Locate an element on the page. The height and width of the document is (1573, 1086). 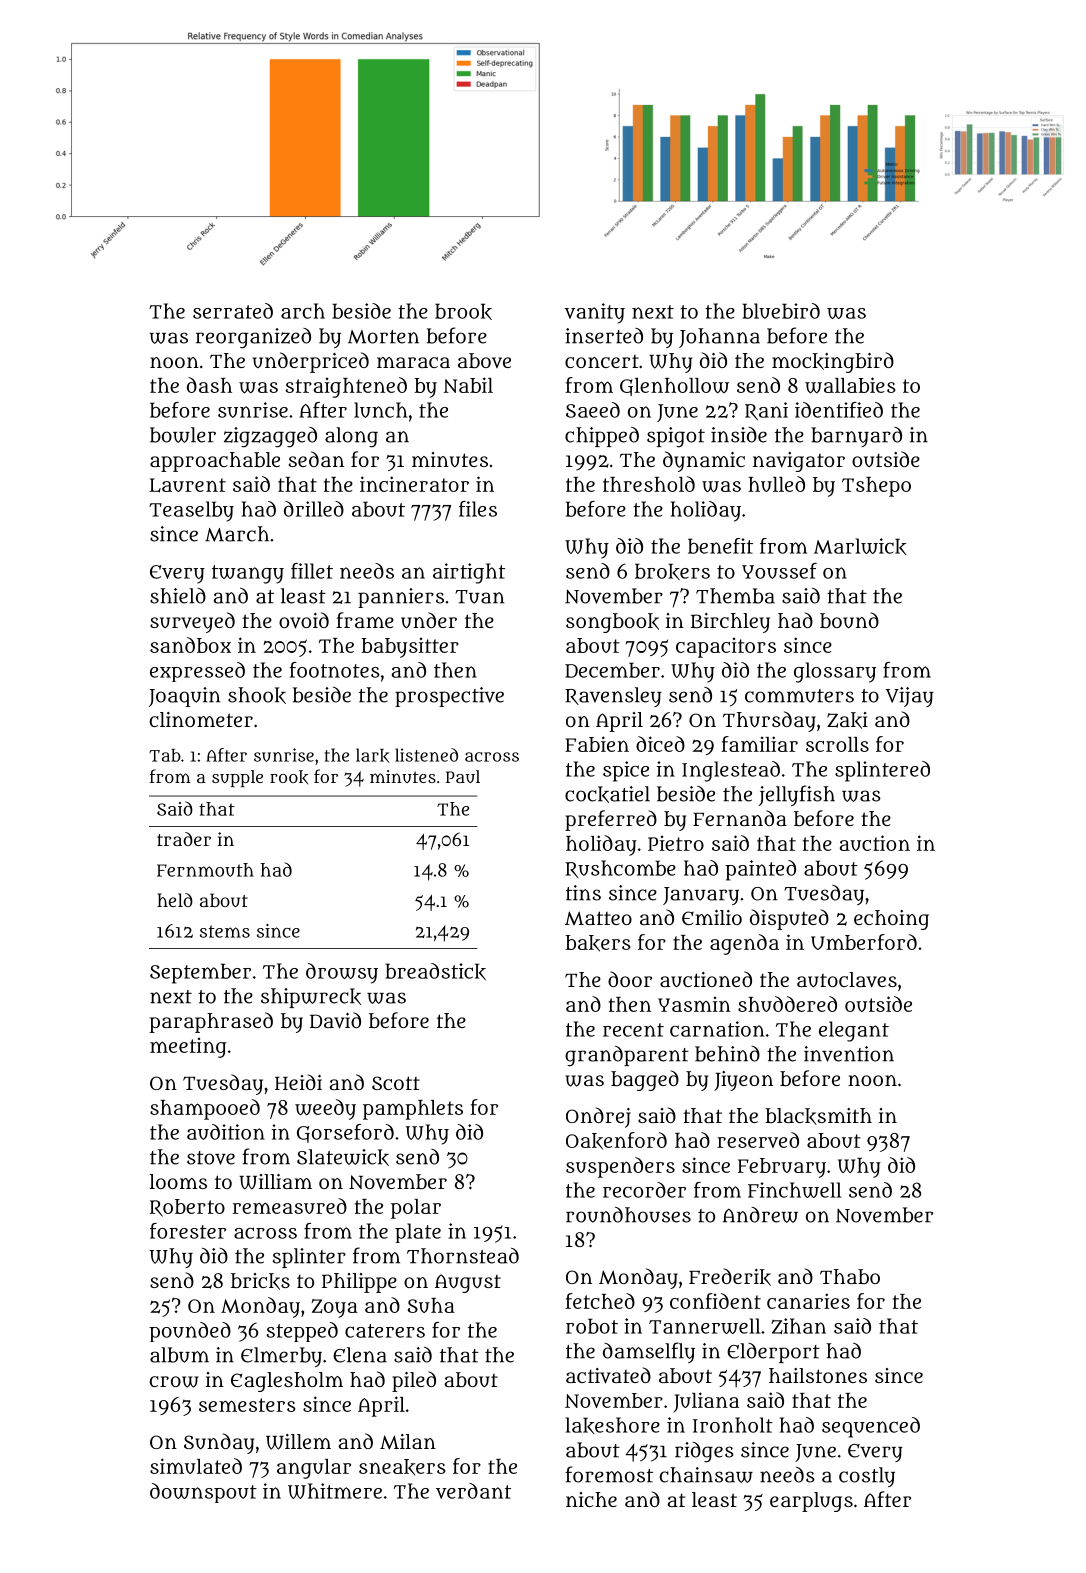
Ondrej is located at coordinates (598, 1117).
